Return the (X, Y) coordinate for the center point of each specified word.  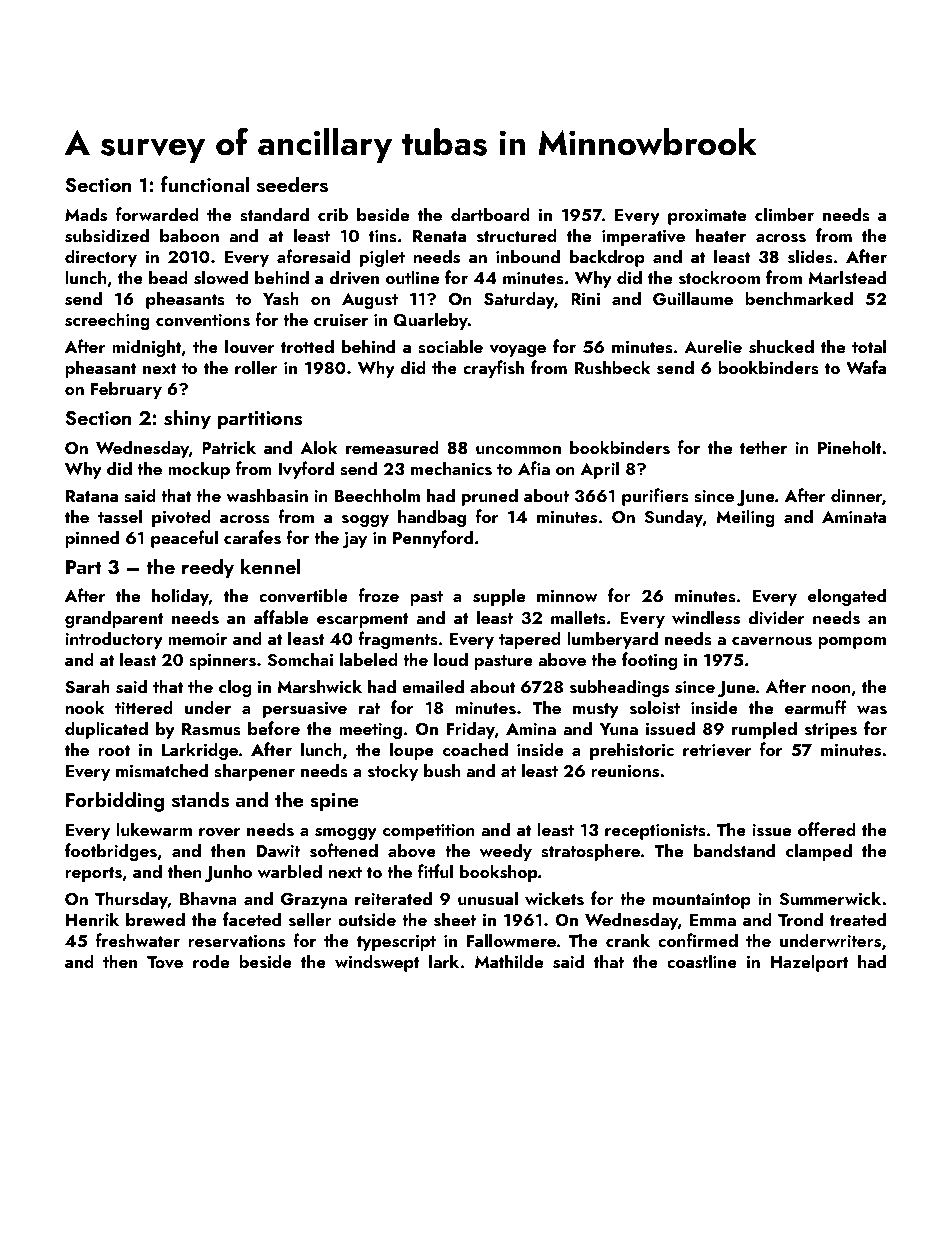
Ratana (92, 496)
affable (281, 617)
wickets (554, 898)
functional (205, 184)
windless (706, 617)
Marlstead (847, 277)
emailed (433, 686)
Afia (534, 468)
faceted (252, 919)
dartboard (490, 214)
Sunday (674, 518)
